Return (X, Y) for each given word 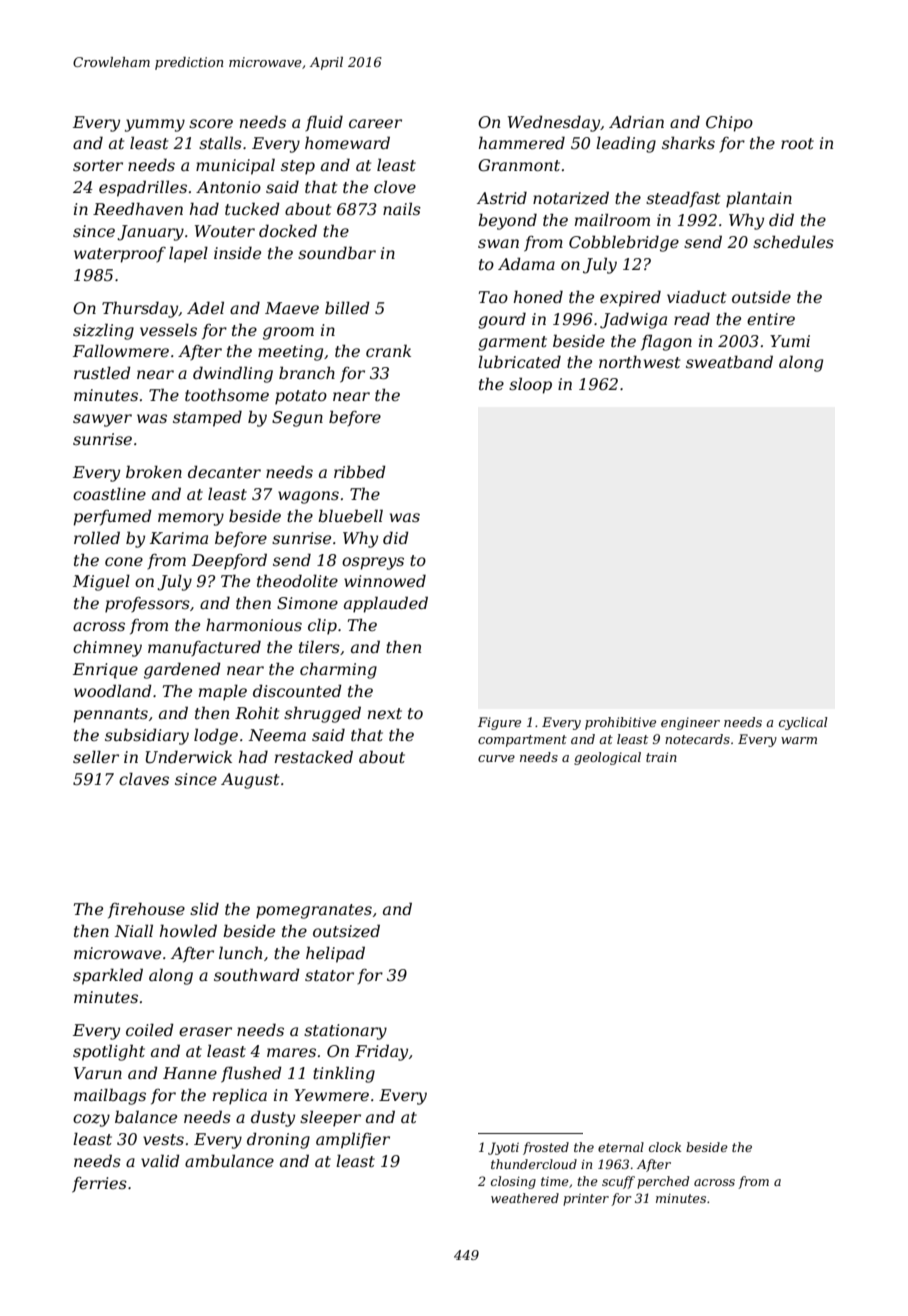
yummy (155, 125)
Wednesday (554, 123)
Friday (381, 1052)
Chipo (729, 123)
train (661, 757)
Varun (98, 1073)
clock (665, 1147)
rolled (97, 537)
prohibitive (620, 723)
